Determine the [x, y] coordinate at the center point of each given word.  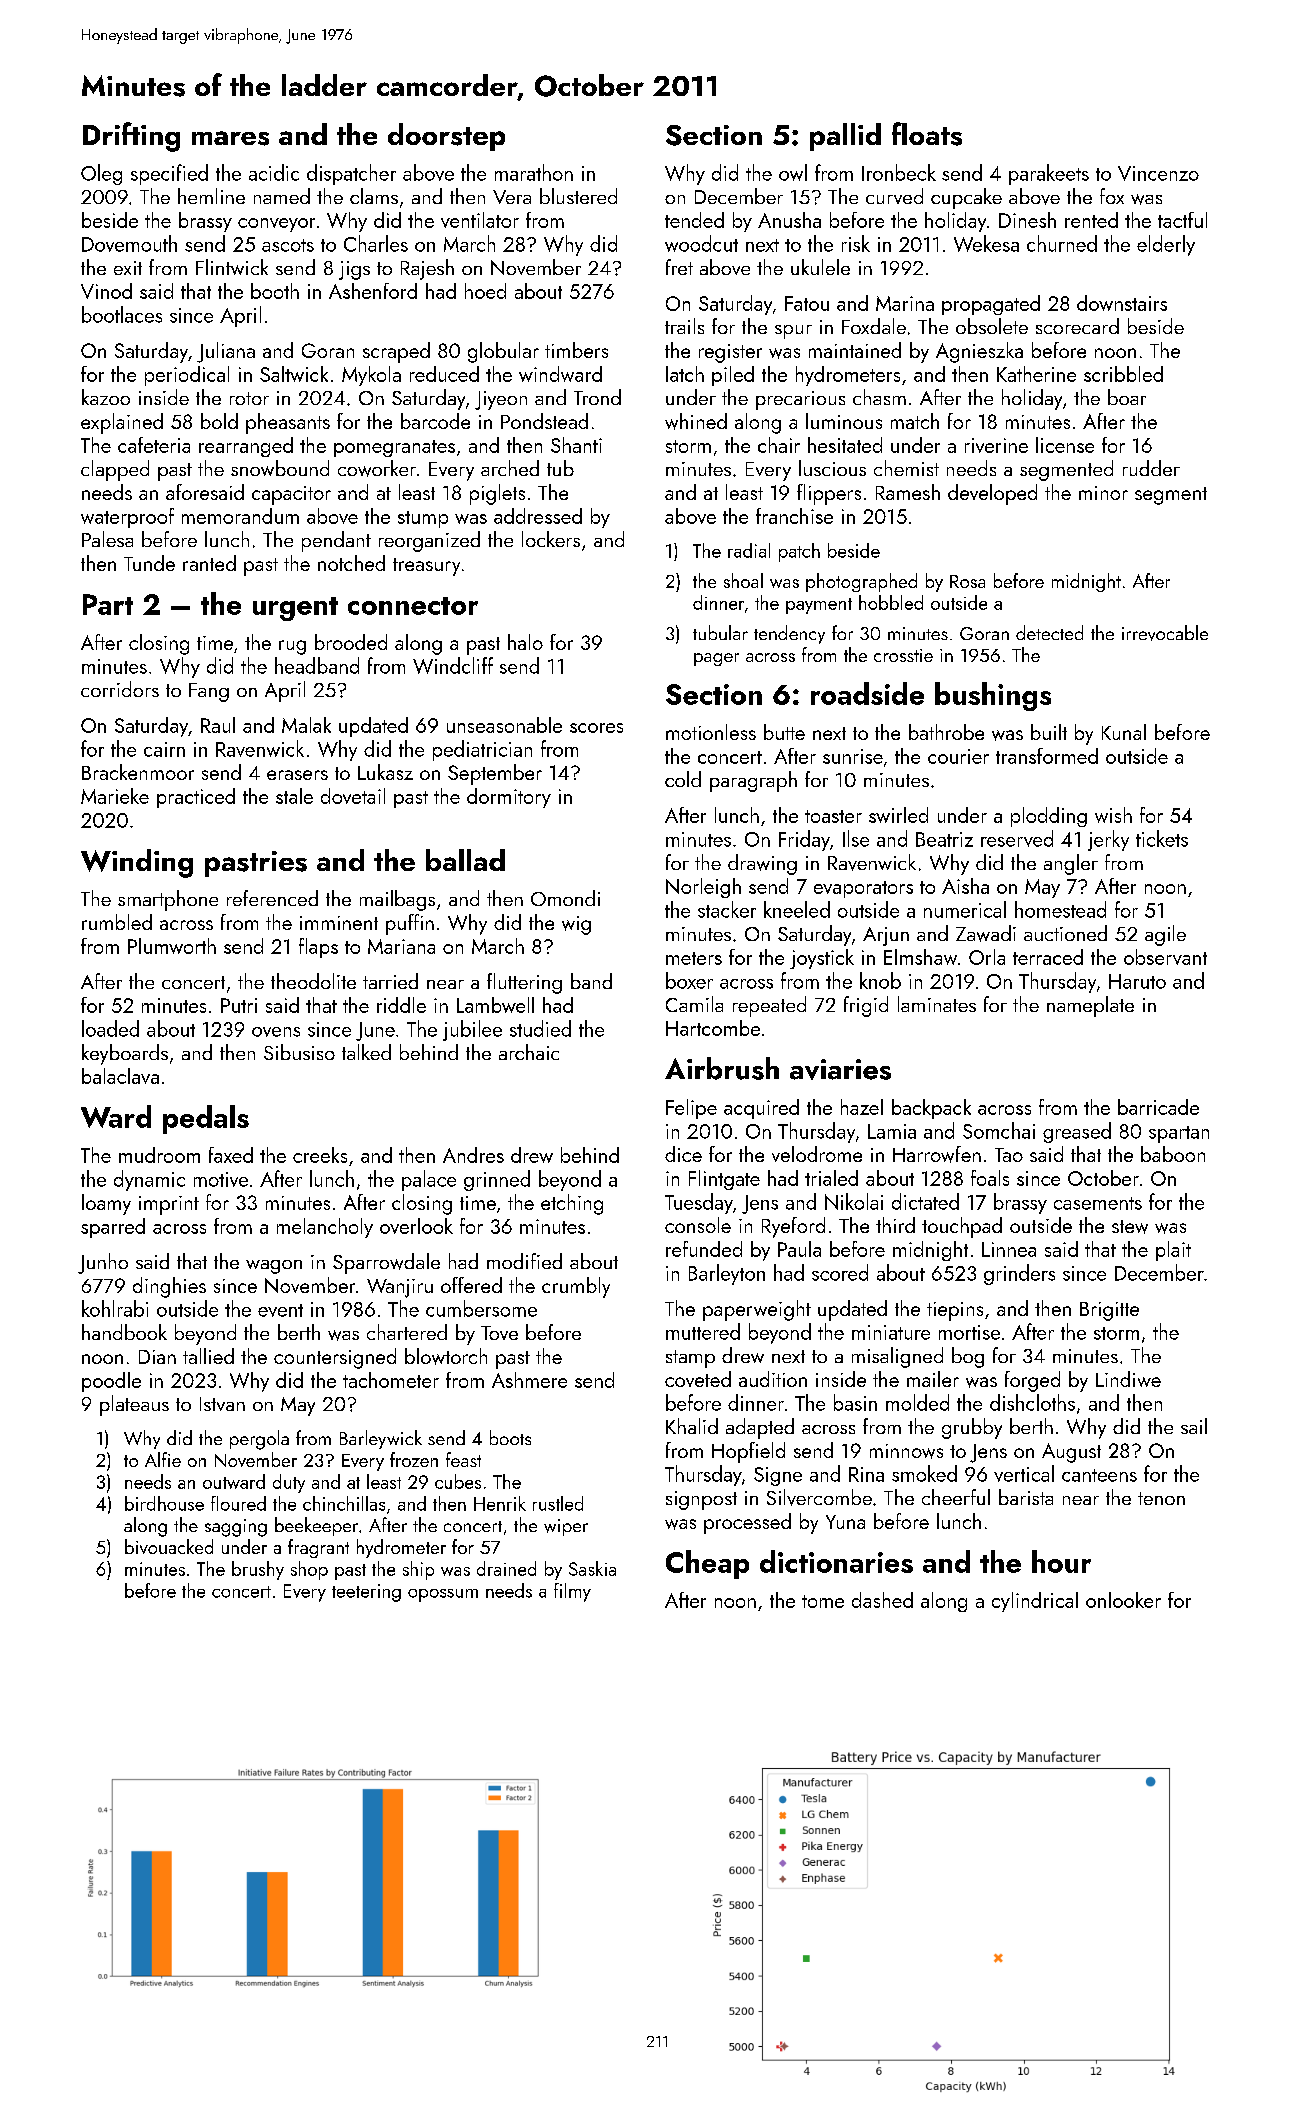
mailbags [397, 900]
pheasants [288, 423]
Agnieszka [979, 352]
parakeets [1049, 174]
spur [793, 332]
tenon [1161, 1498]
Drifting [131, 137]
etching [572, 1204]
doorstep [446, 137]
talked [366, 1052]
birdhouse [164, 1503]
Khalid [692, 1426]
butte [784, 732]
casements [1098, 1203]
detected [1049, 632]
